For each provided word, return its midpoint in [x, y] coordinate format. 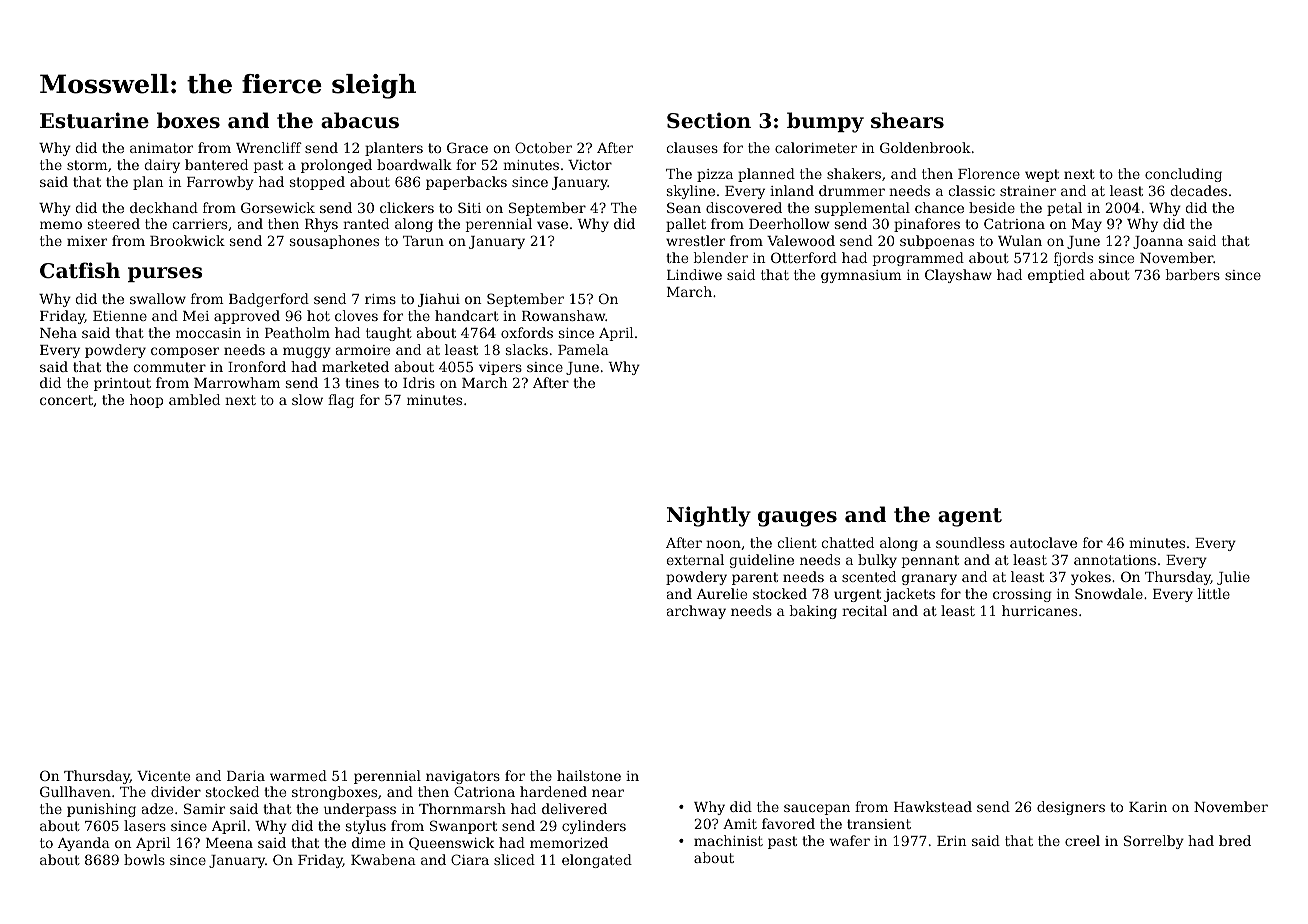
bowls [144, 859]
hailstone [589, 775]
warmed [298, 775]
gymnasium [861, 276]
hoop [146, 401]
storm [87, 165]
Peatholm [297, 332]
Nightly [709, 516]
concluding [1183, 175]
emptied [1056, 276]
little [1214, 593]
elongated [597, 861]
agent [970, 517]
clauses [692, 147]
